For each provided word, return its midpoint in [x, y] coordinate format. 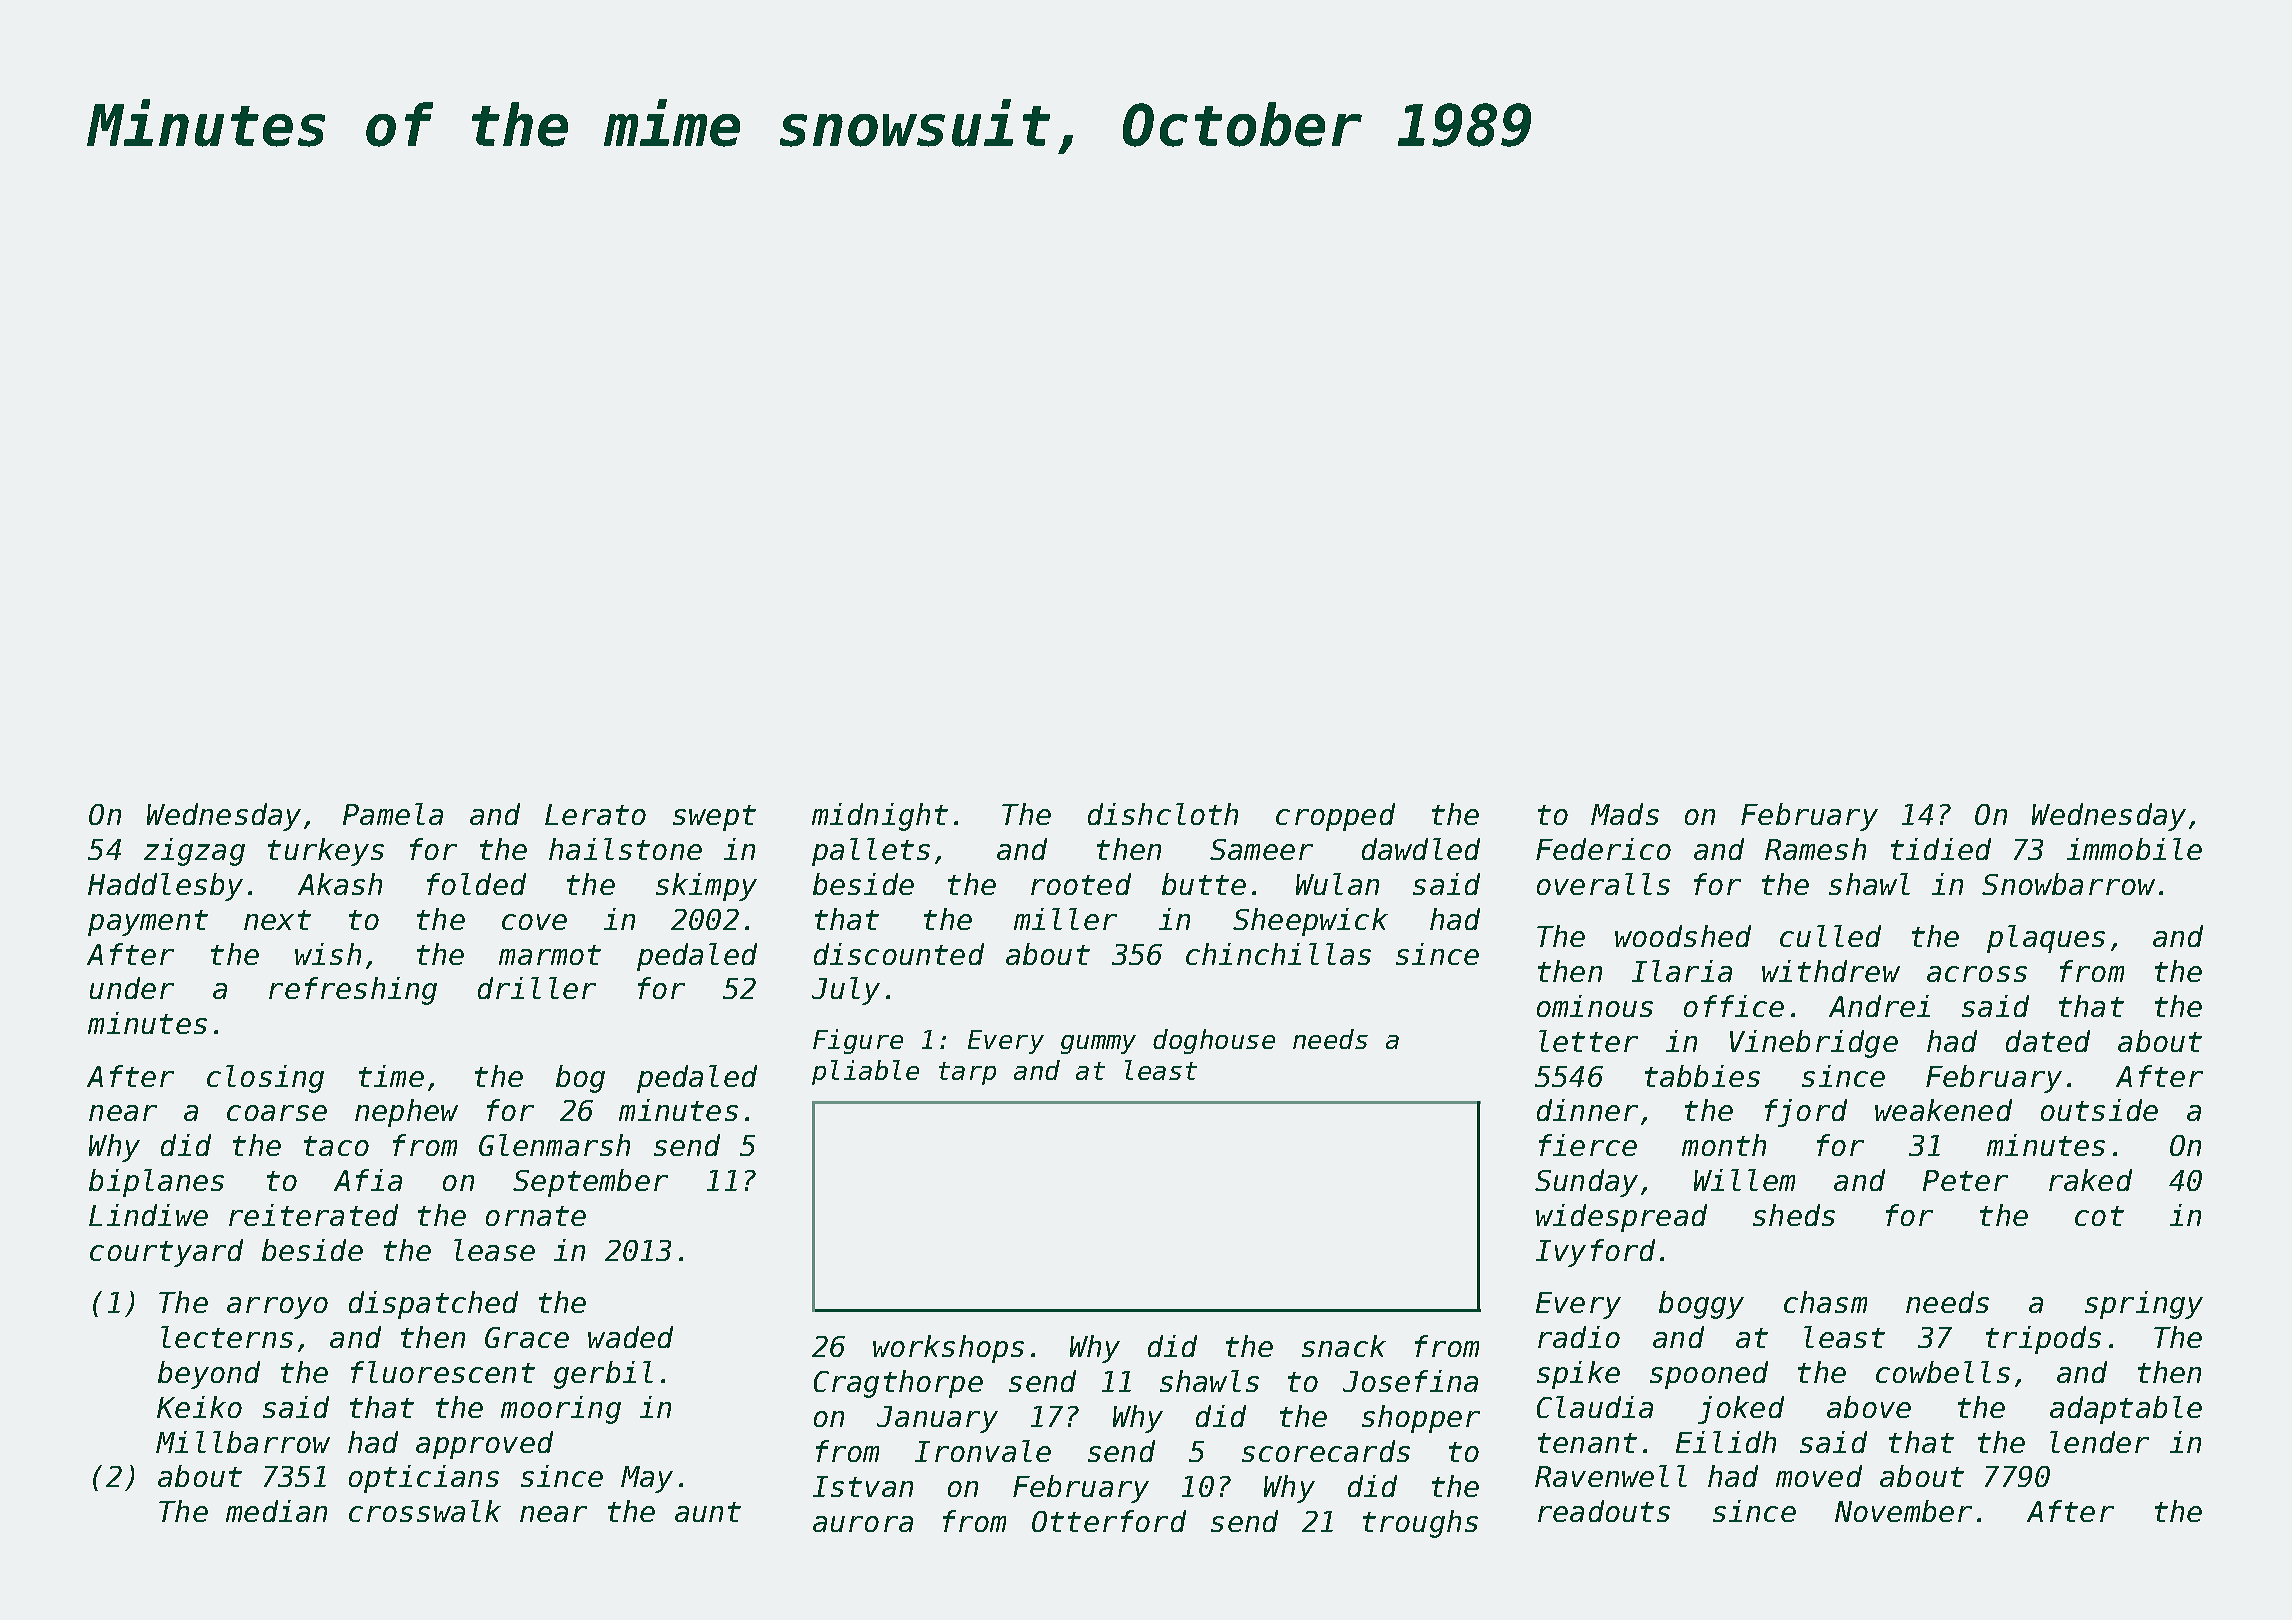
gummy [1098, 1044]
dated [2048, 1041]
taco [336, 1146]
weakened [1943, 1110]
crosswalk [425, 1511]
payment [148, 923]
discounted [899, 954]
